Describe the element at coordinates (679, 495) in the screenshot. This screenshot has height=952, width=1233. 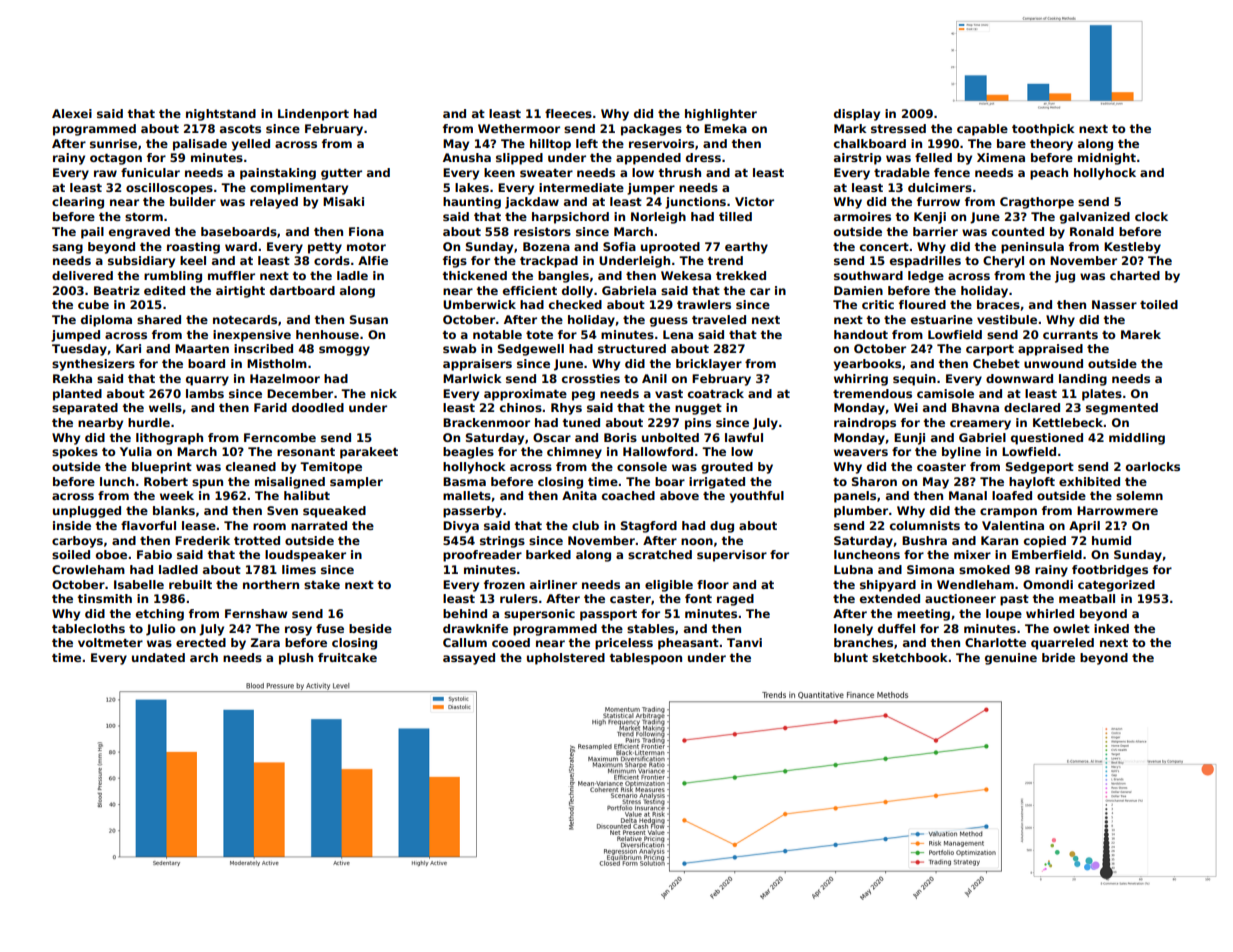
I see `above` at that location.
